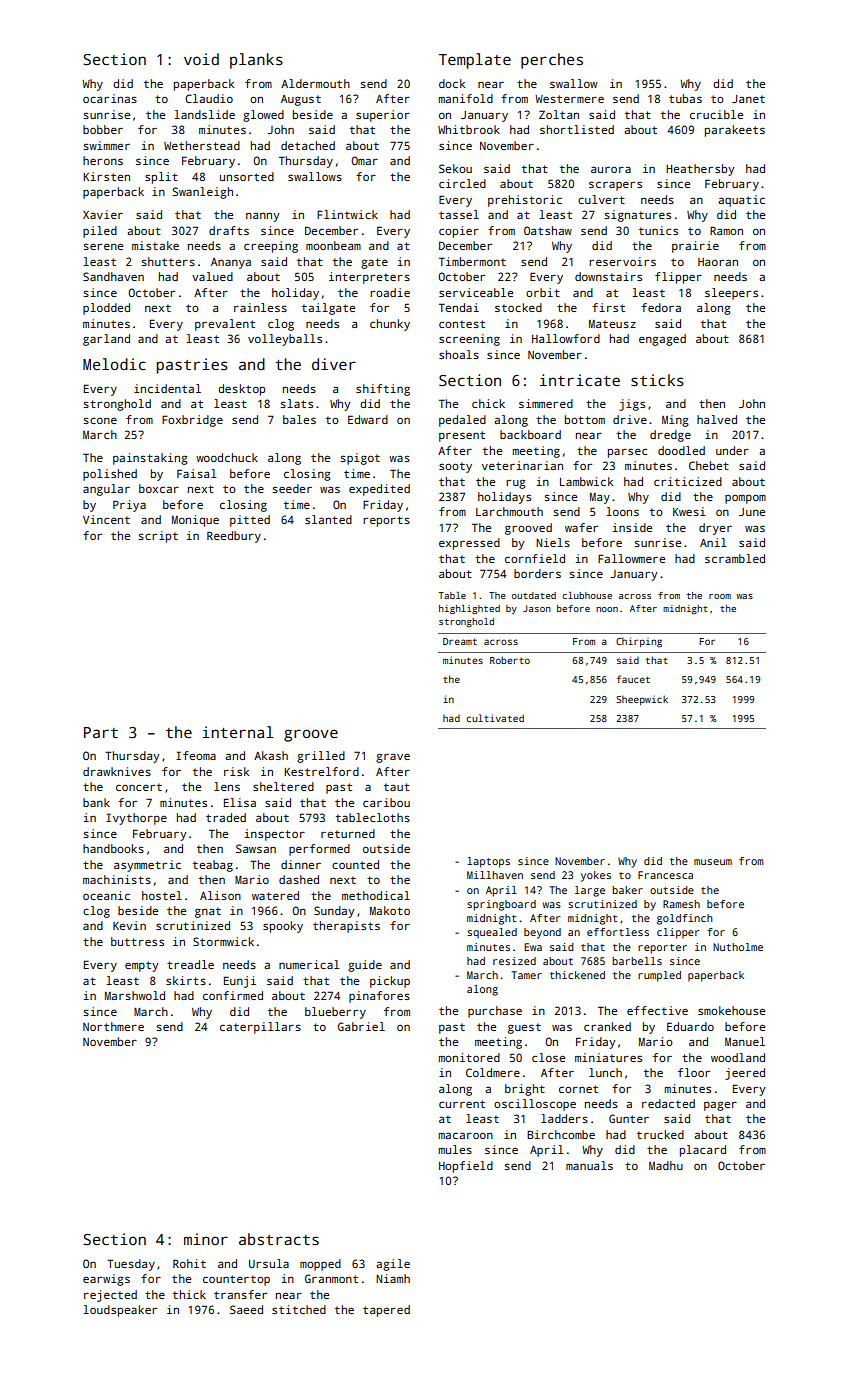 The width and height of the screenshot is (849, 1400). What do you see at coordinates (462, 421) in the screenshot?
I see `pedaled` at bounding box center [462, 421].
